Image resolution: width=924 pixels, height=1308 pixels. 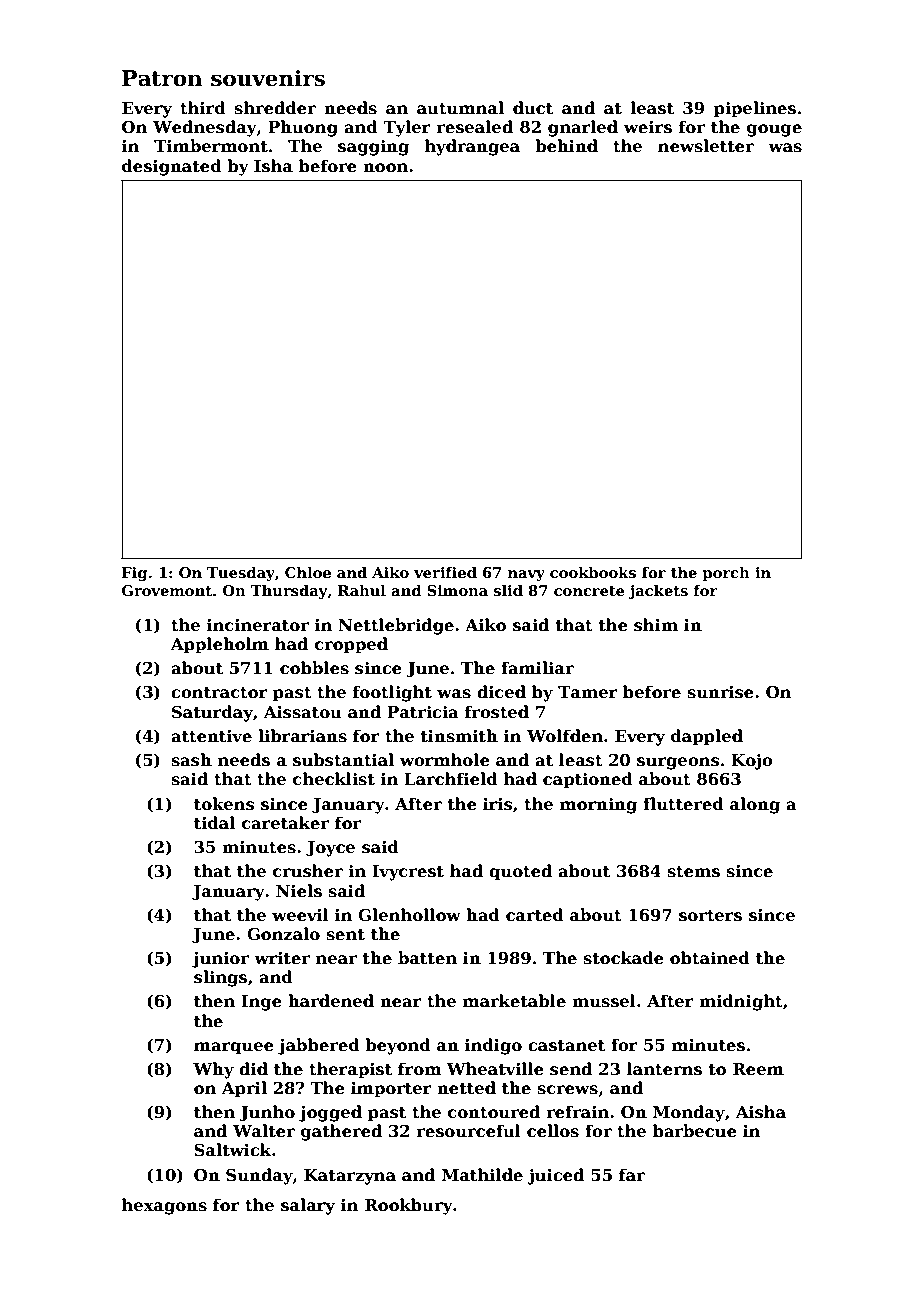 I want to click on Wolfden, so click(x=565, y=736).
